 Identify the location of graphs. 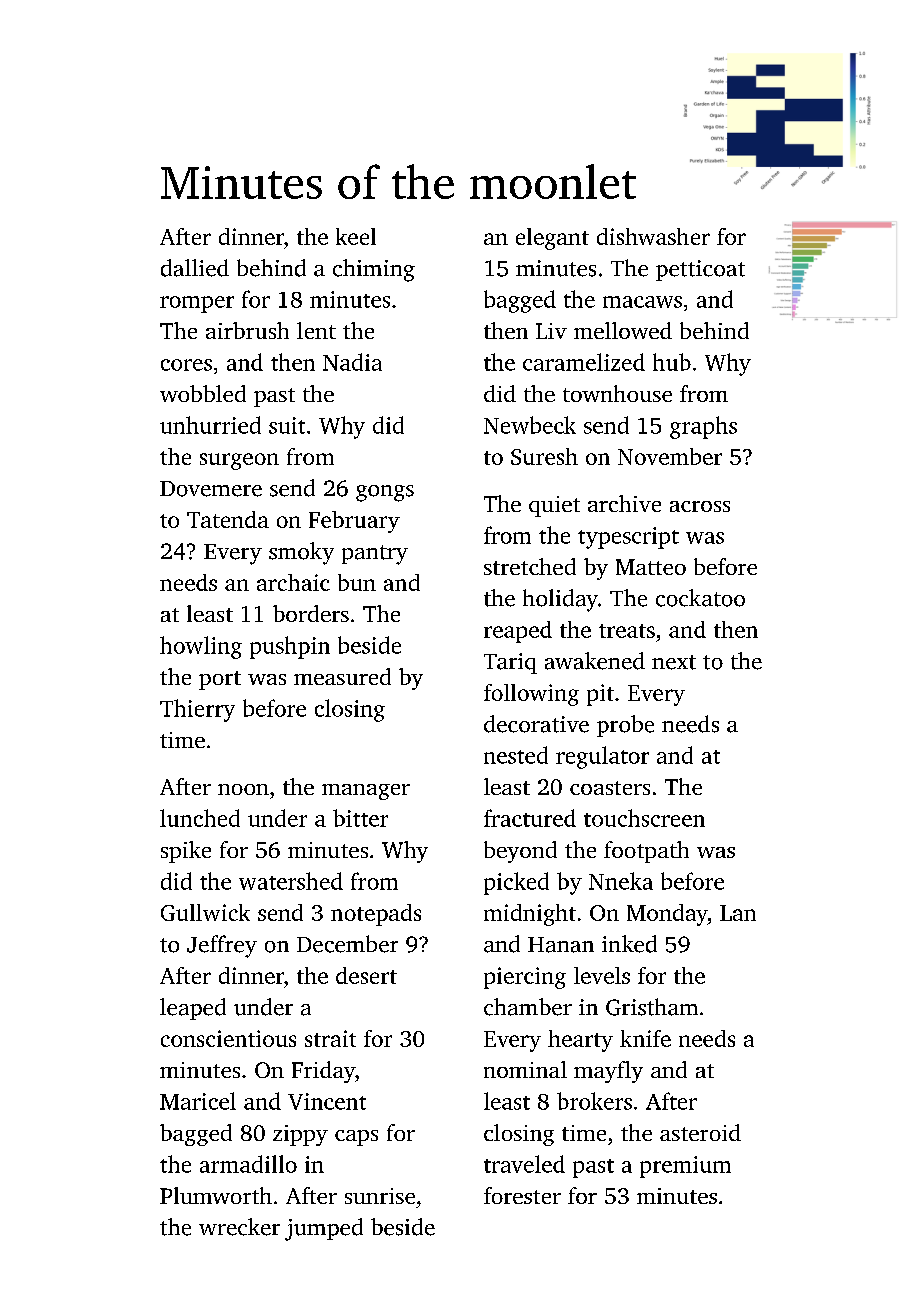
(703, 427).
